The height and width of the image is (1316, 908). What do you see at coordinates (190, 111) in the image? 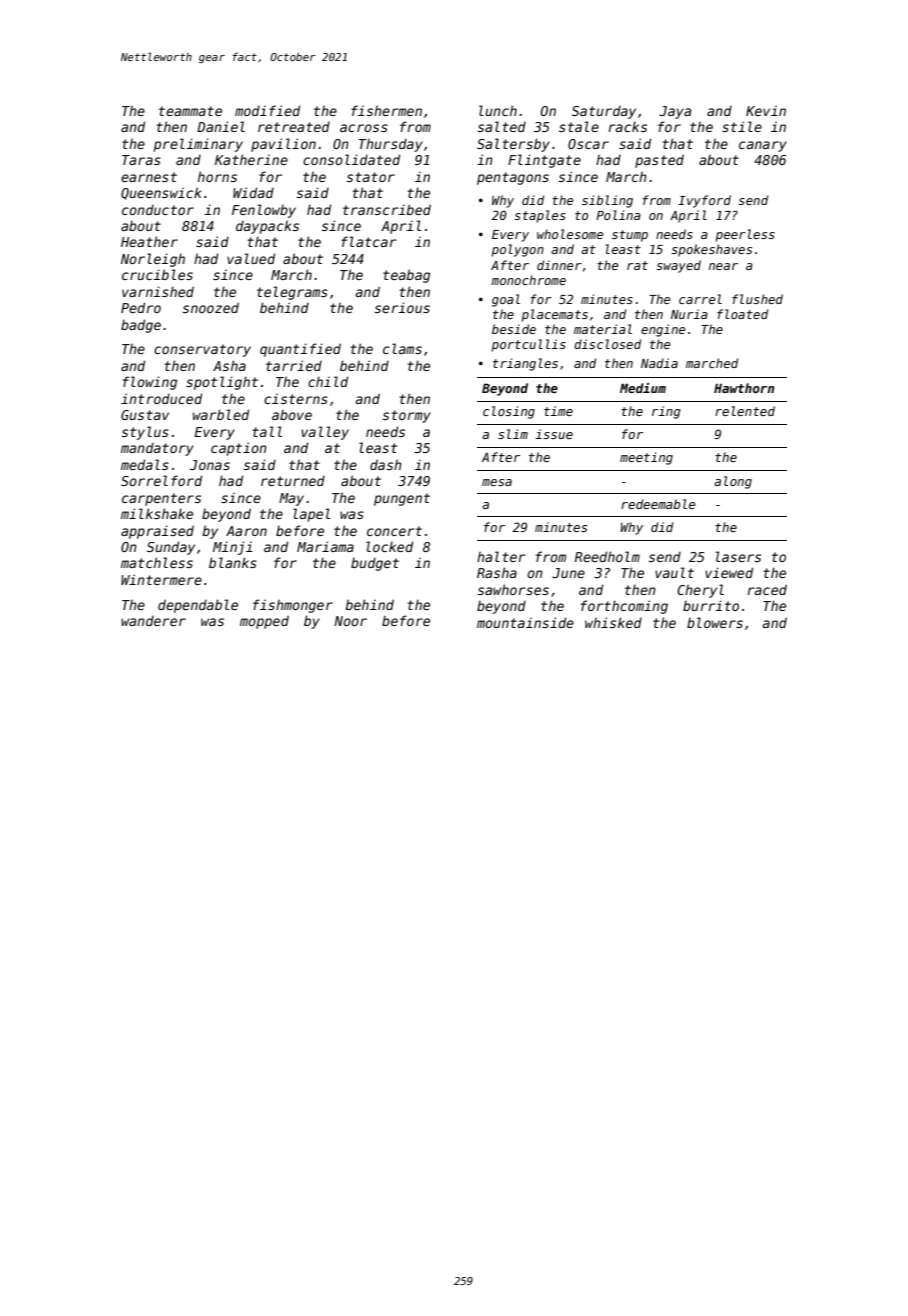
I see `teammate` at bounding box center [190, 111].
